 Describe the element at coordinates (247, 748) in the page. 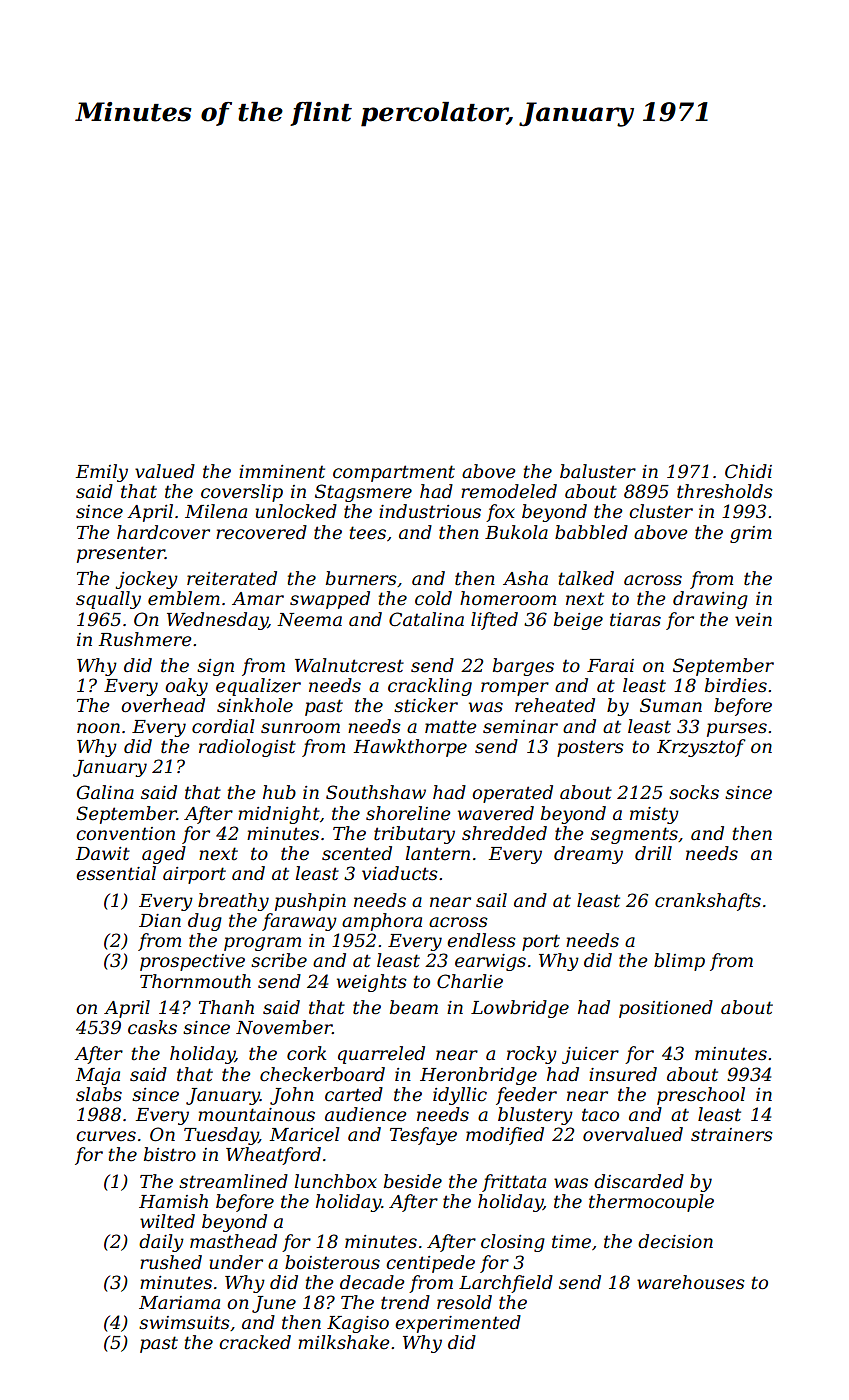

I see `radiologist` at that location.
